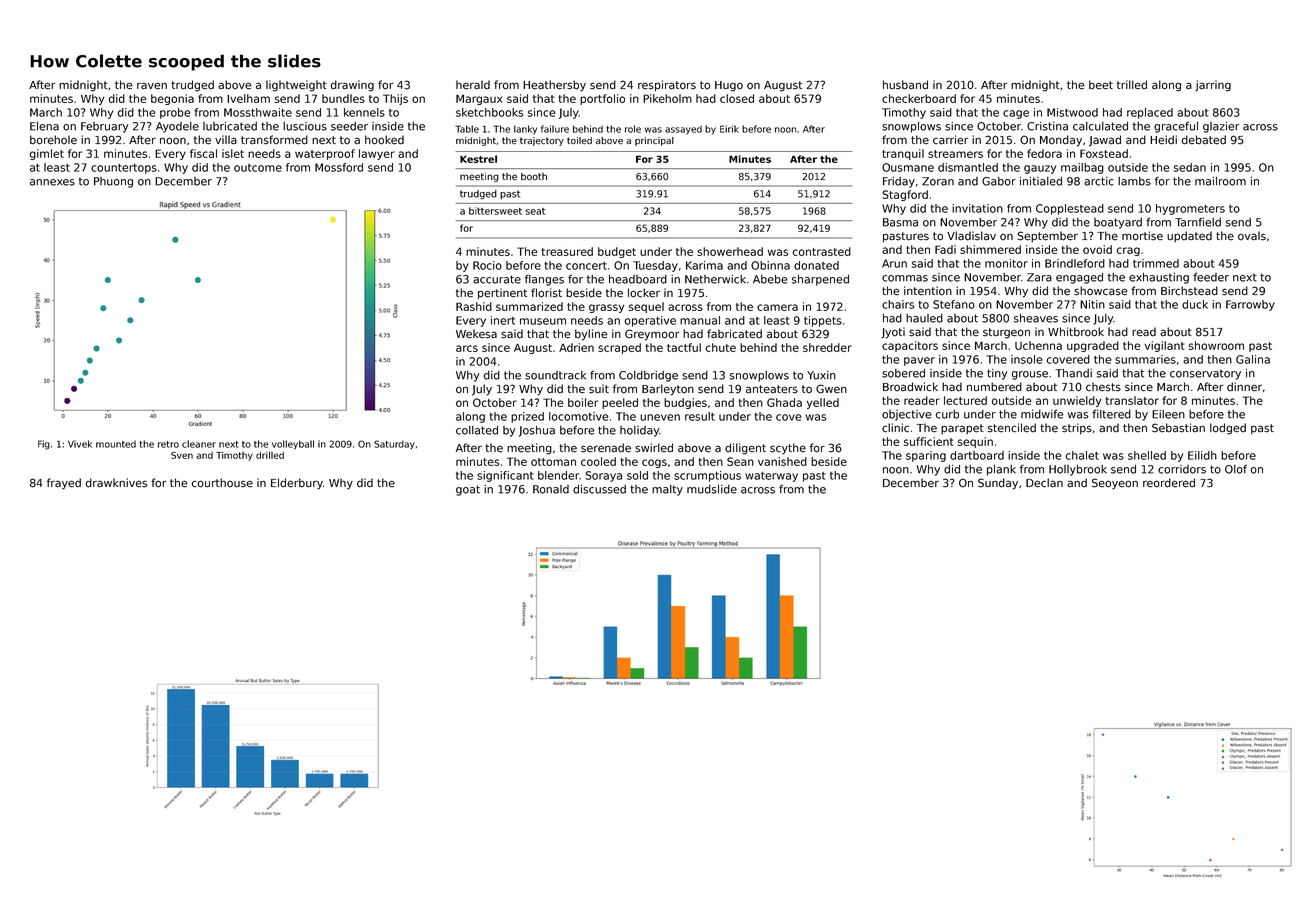 The height and width of the document is (924, 1308). Describe the element at coordinates (1115, 484) in the document. I see `Seoyeon` at that location.
